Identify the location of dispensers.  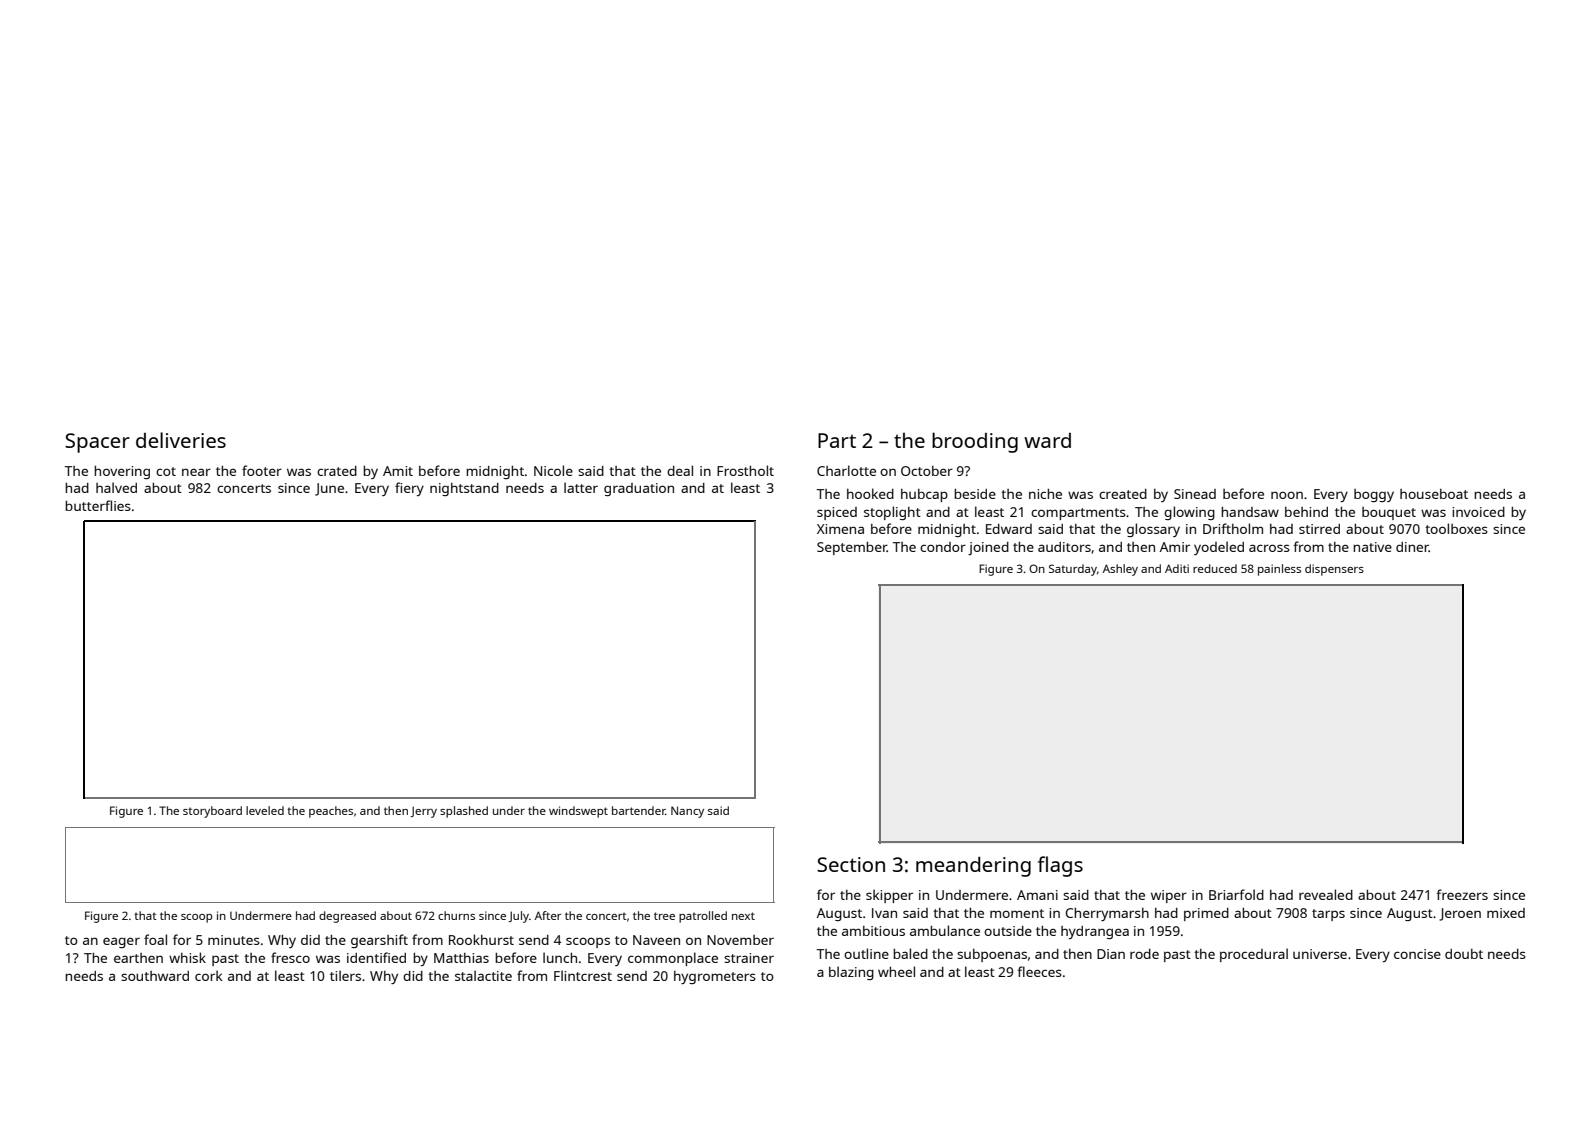
(1334, 570).
